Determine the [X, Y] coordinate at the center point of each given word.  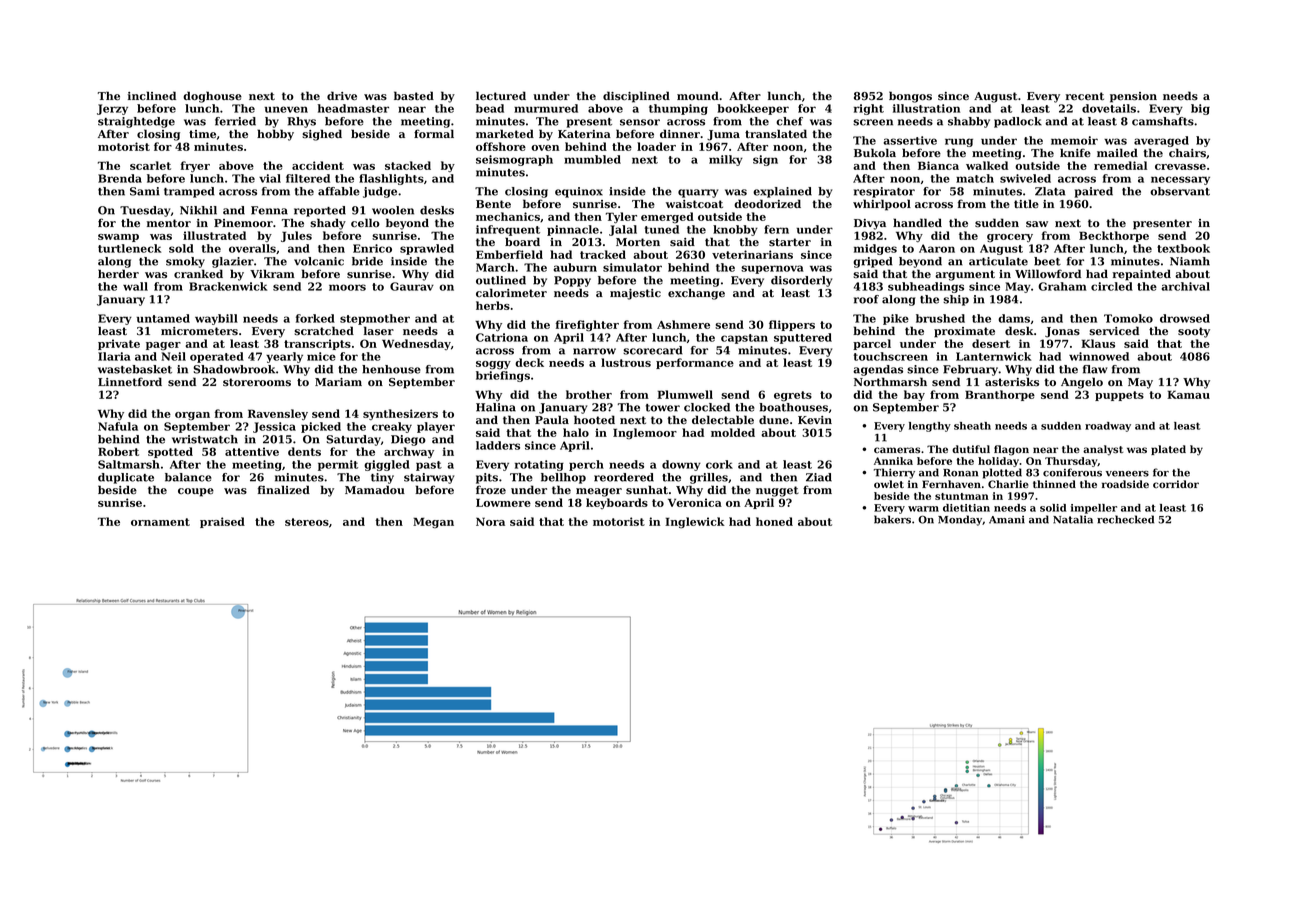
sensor [640, 122]
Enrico [372, 248]
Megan [433, 523]
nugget [777, 491]
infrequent [508, 230]
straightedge [136, 122]
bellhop [563, 478]
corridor [1176, 484]
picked [321, 427]
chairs [1187, 152]
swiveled [1025, 178]
